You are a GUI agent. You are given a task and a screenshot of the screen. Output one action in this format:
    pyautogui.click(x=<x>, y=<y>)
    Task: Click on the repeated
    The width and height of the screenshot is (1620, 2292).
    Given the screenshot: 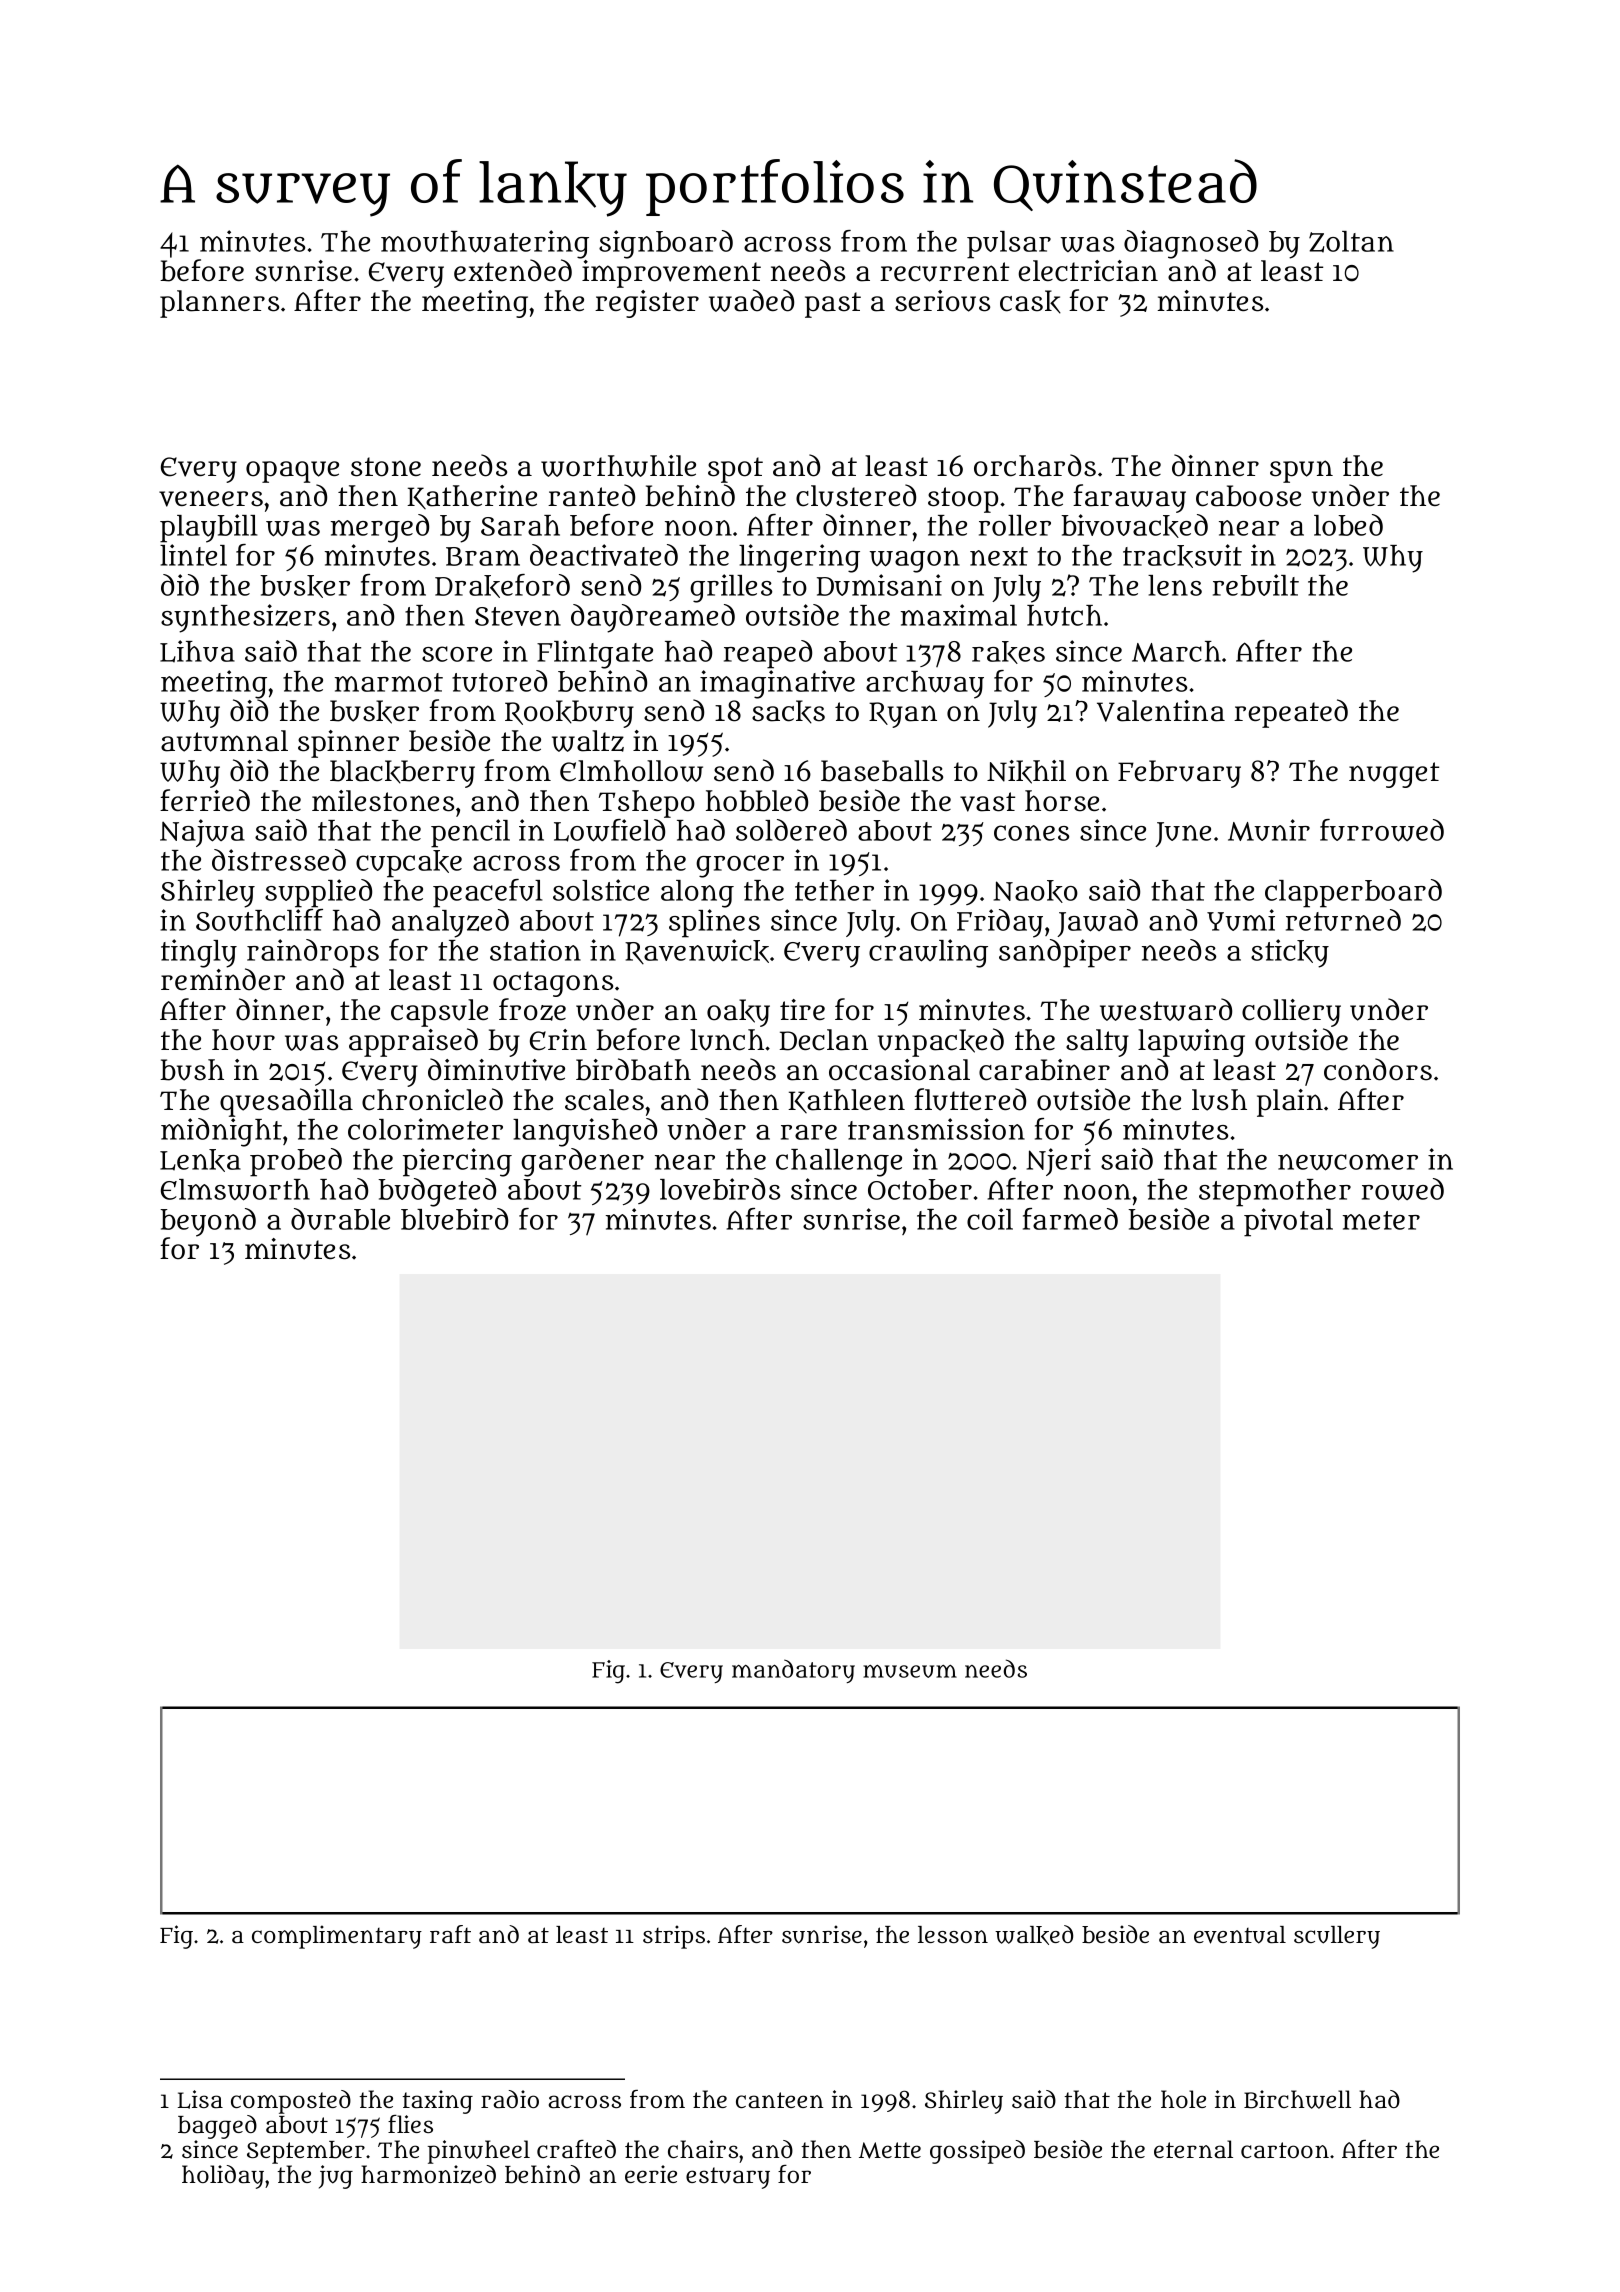 What is the action you would take?
    pyautogui.click(x=1291, y=713)
